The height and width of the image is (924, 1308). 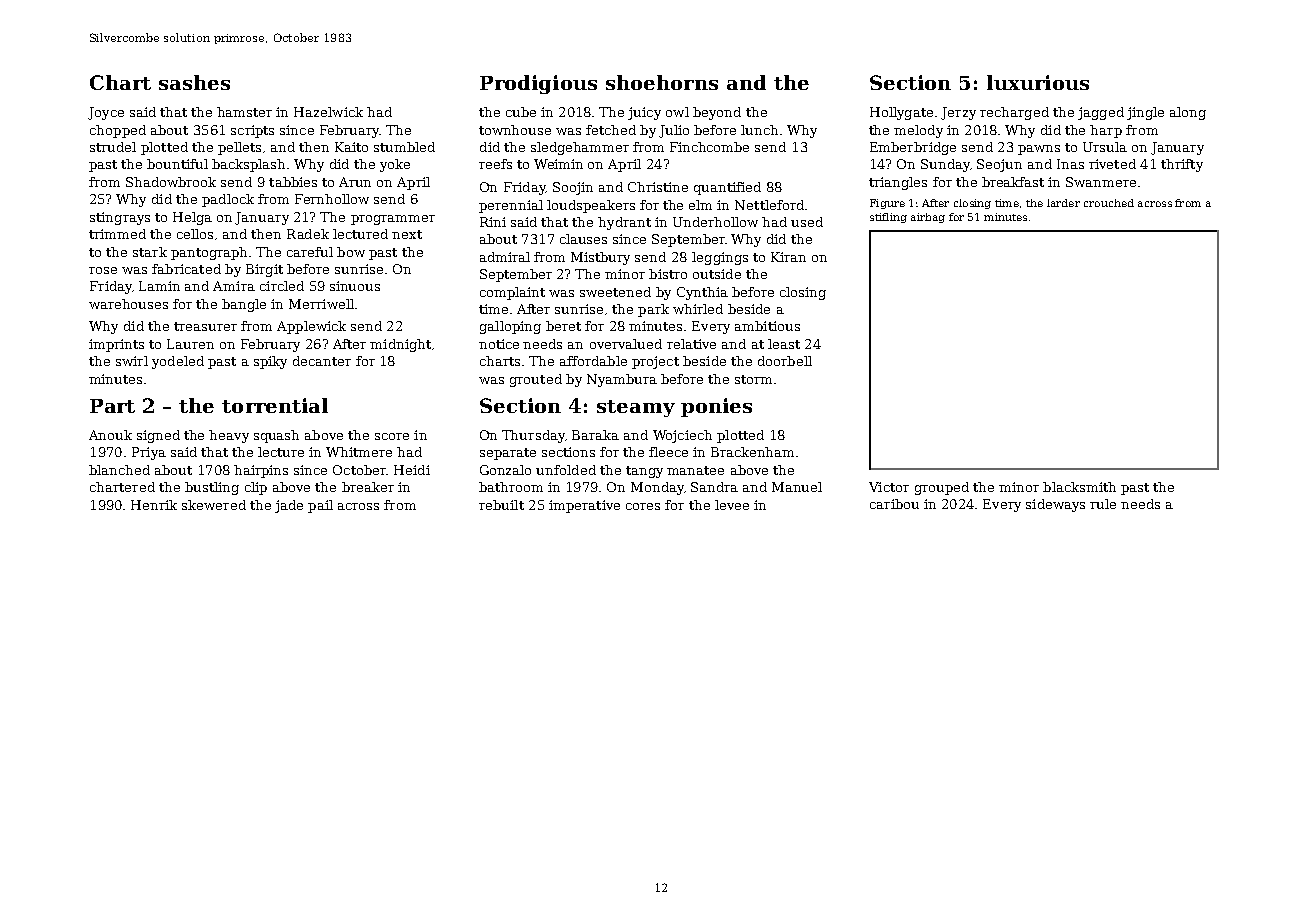 What do you see at coordinates (1055, 505) in the image?
I see `sideways` at bounding box center [1055, 505].
